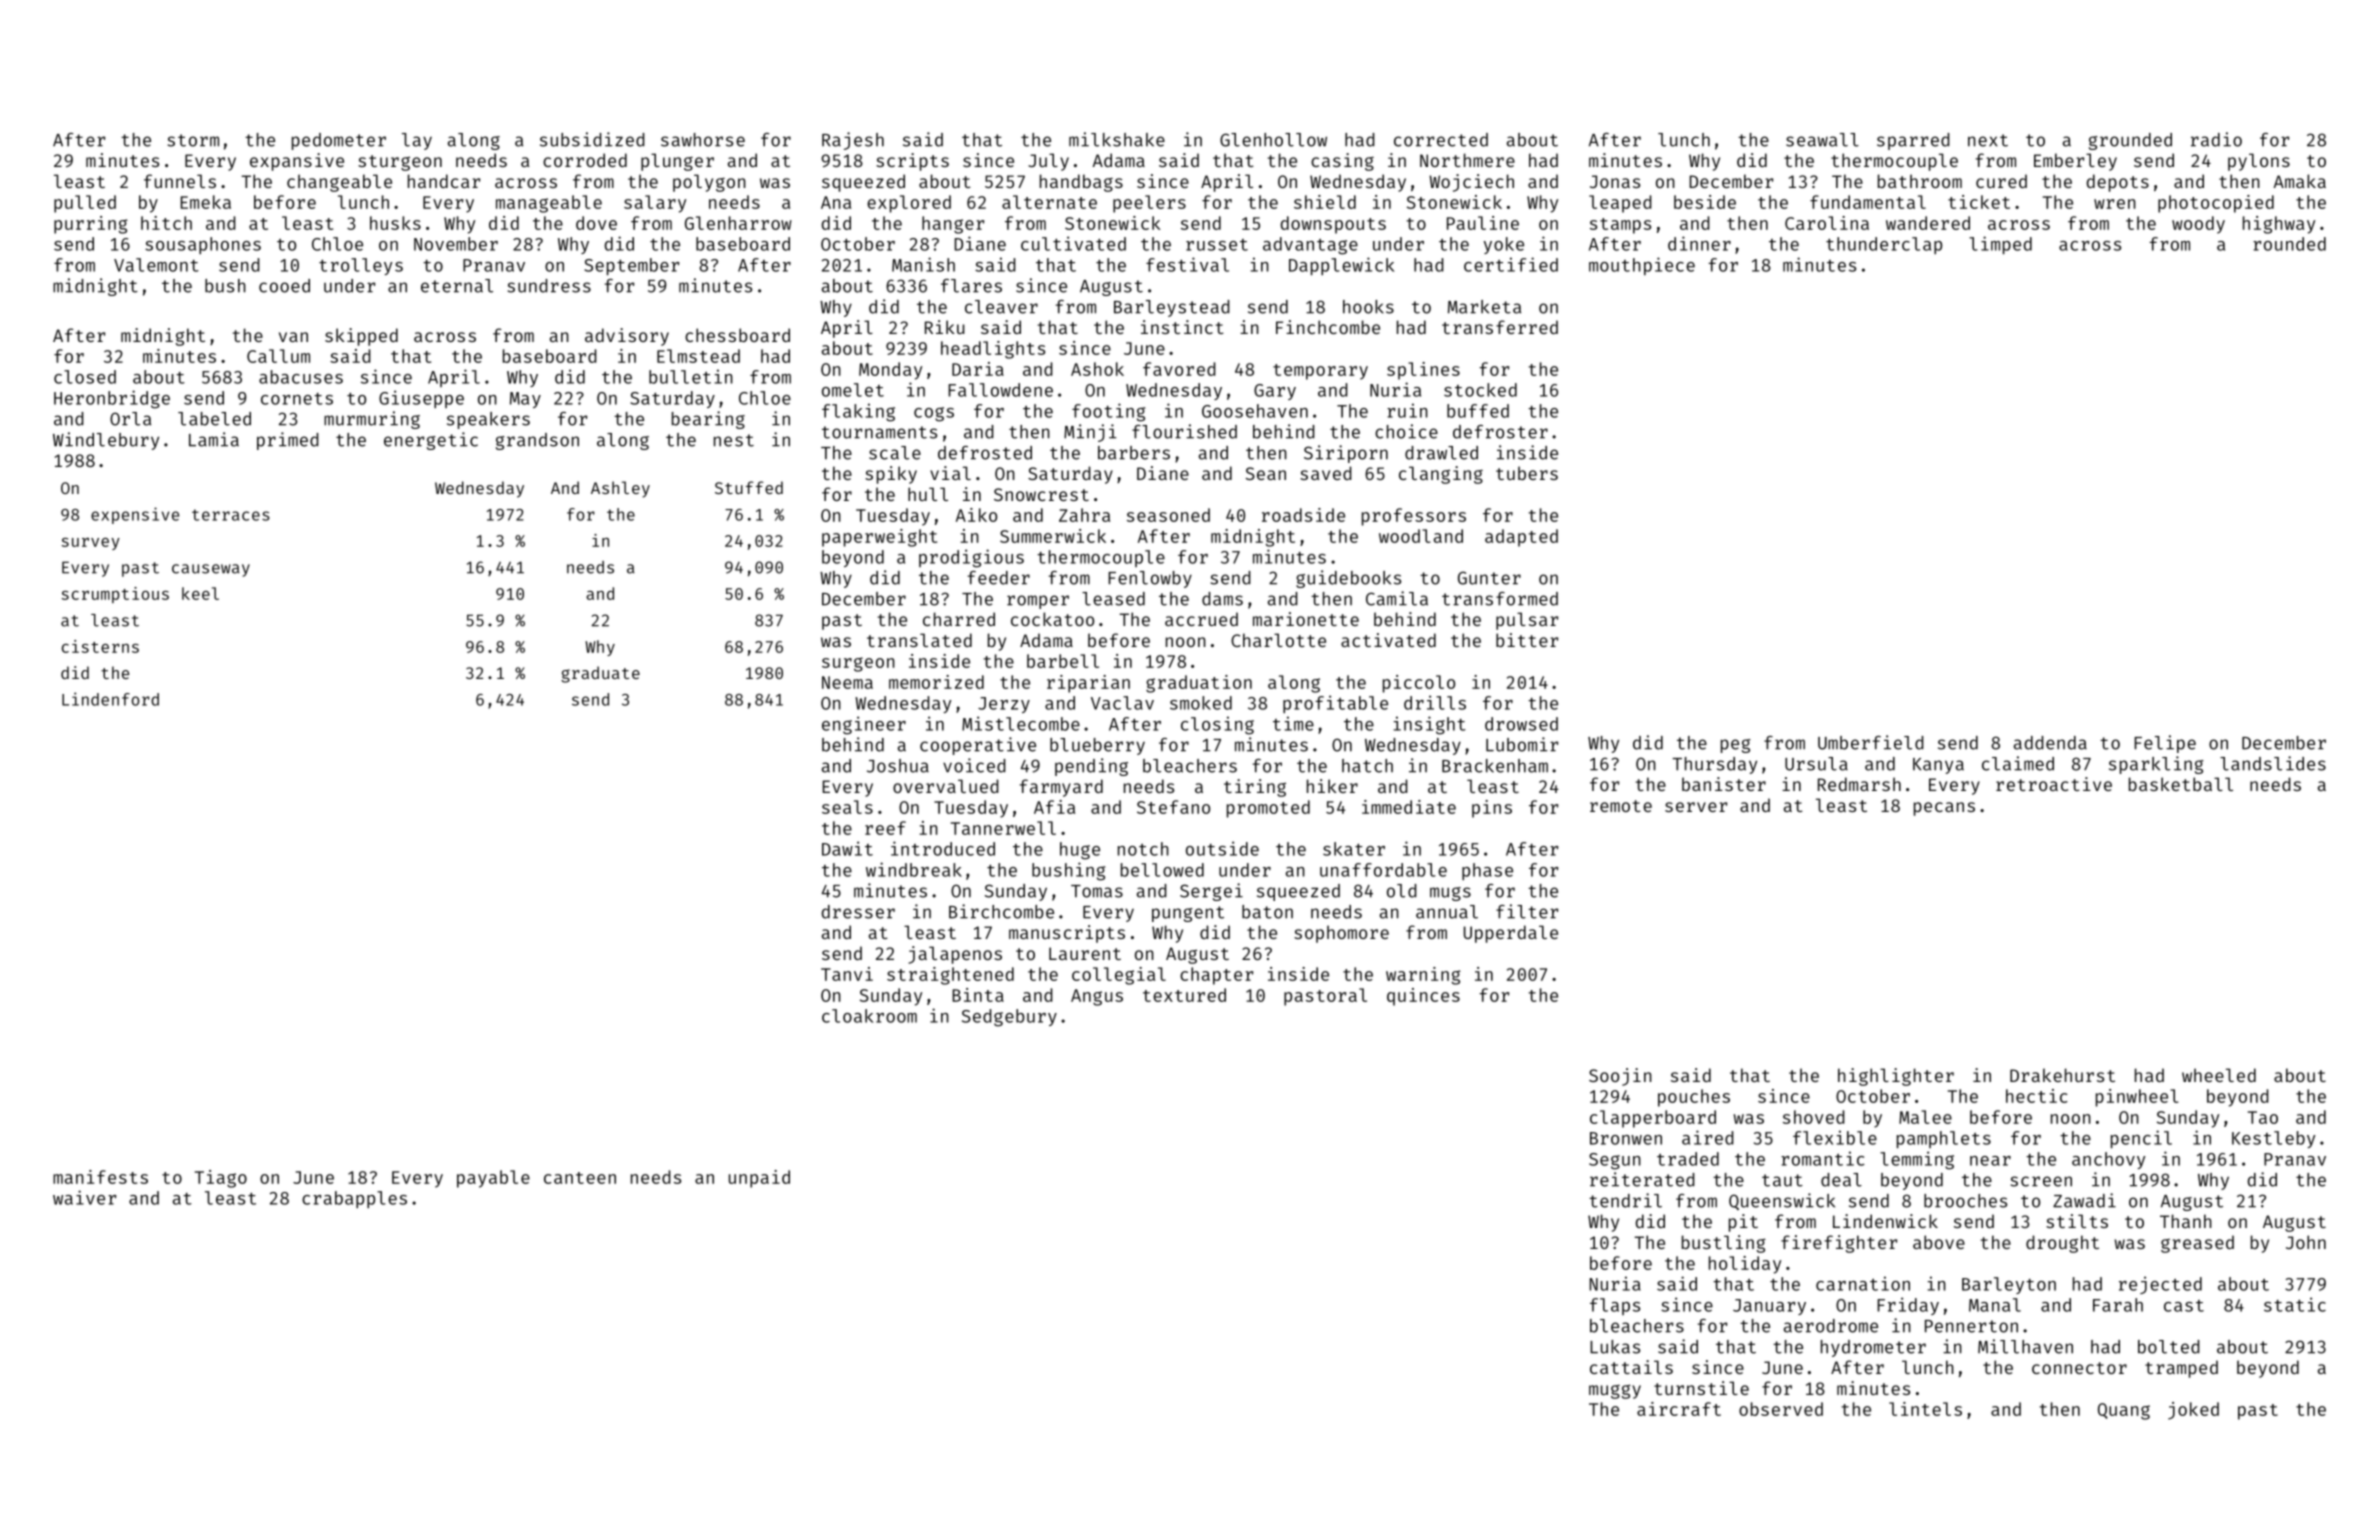 The height and width of the screenshot is (1540, 2380). What do you see at coordinates (1325, 202) in the screenshot?
I see `shield` at bounding box center [1325, 202].
